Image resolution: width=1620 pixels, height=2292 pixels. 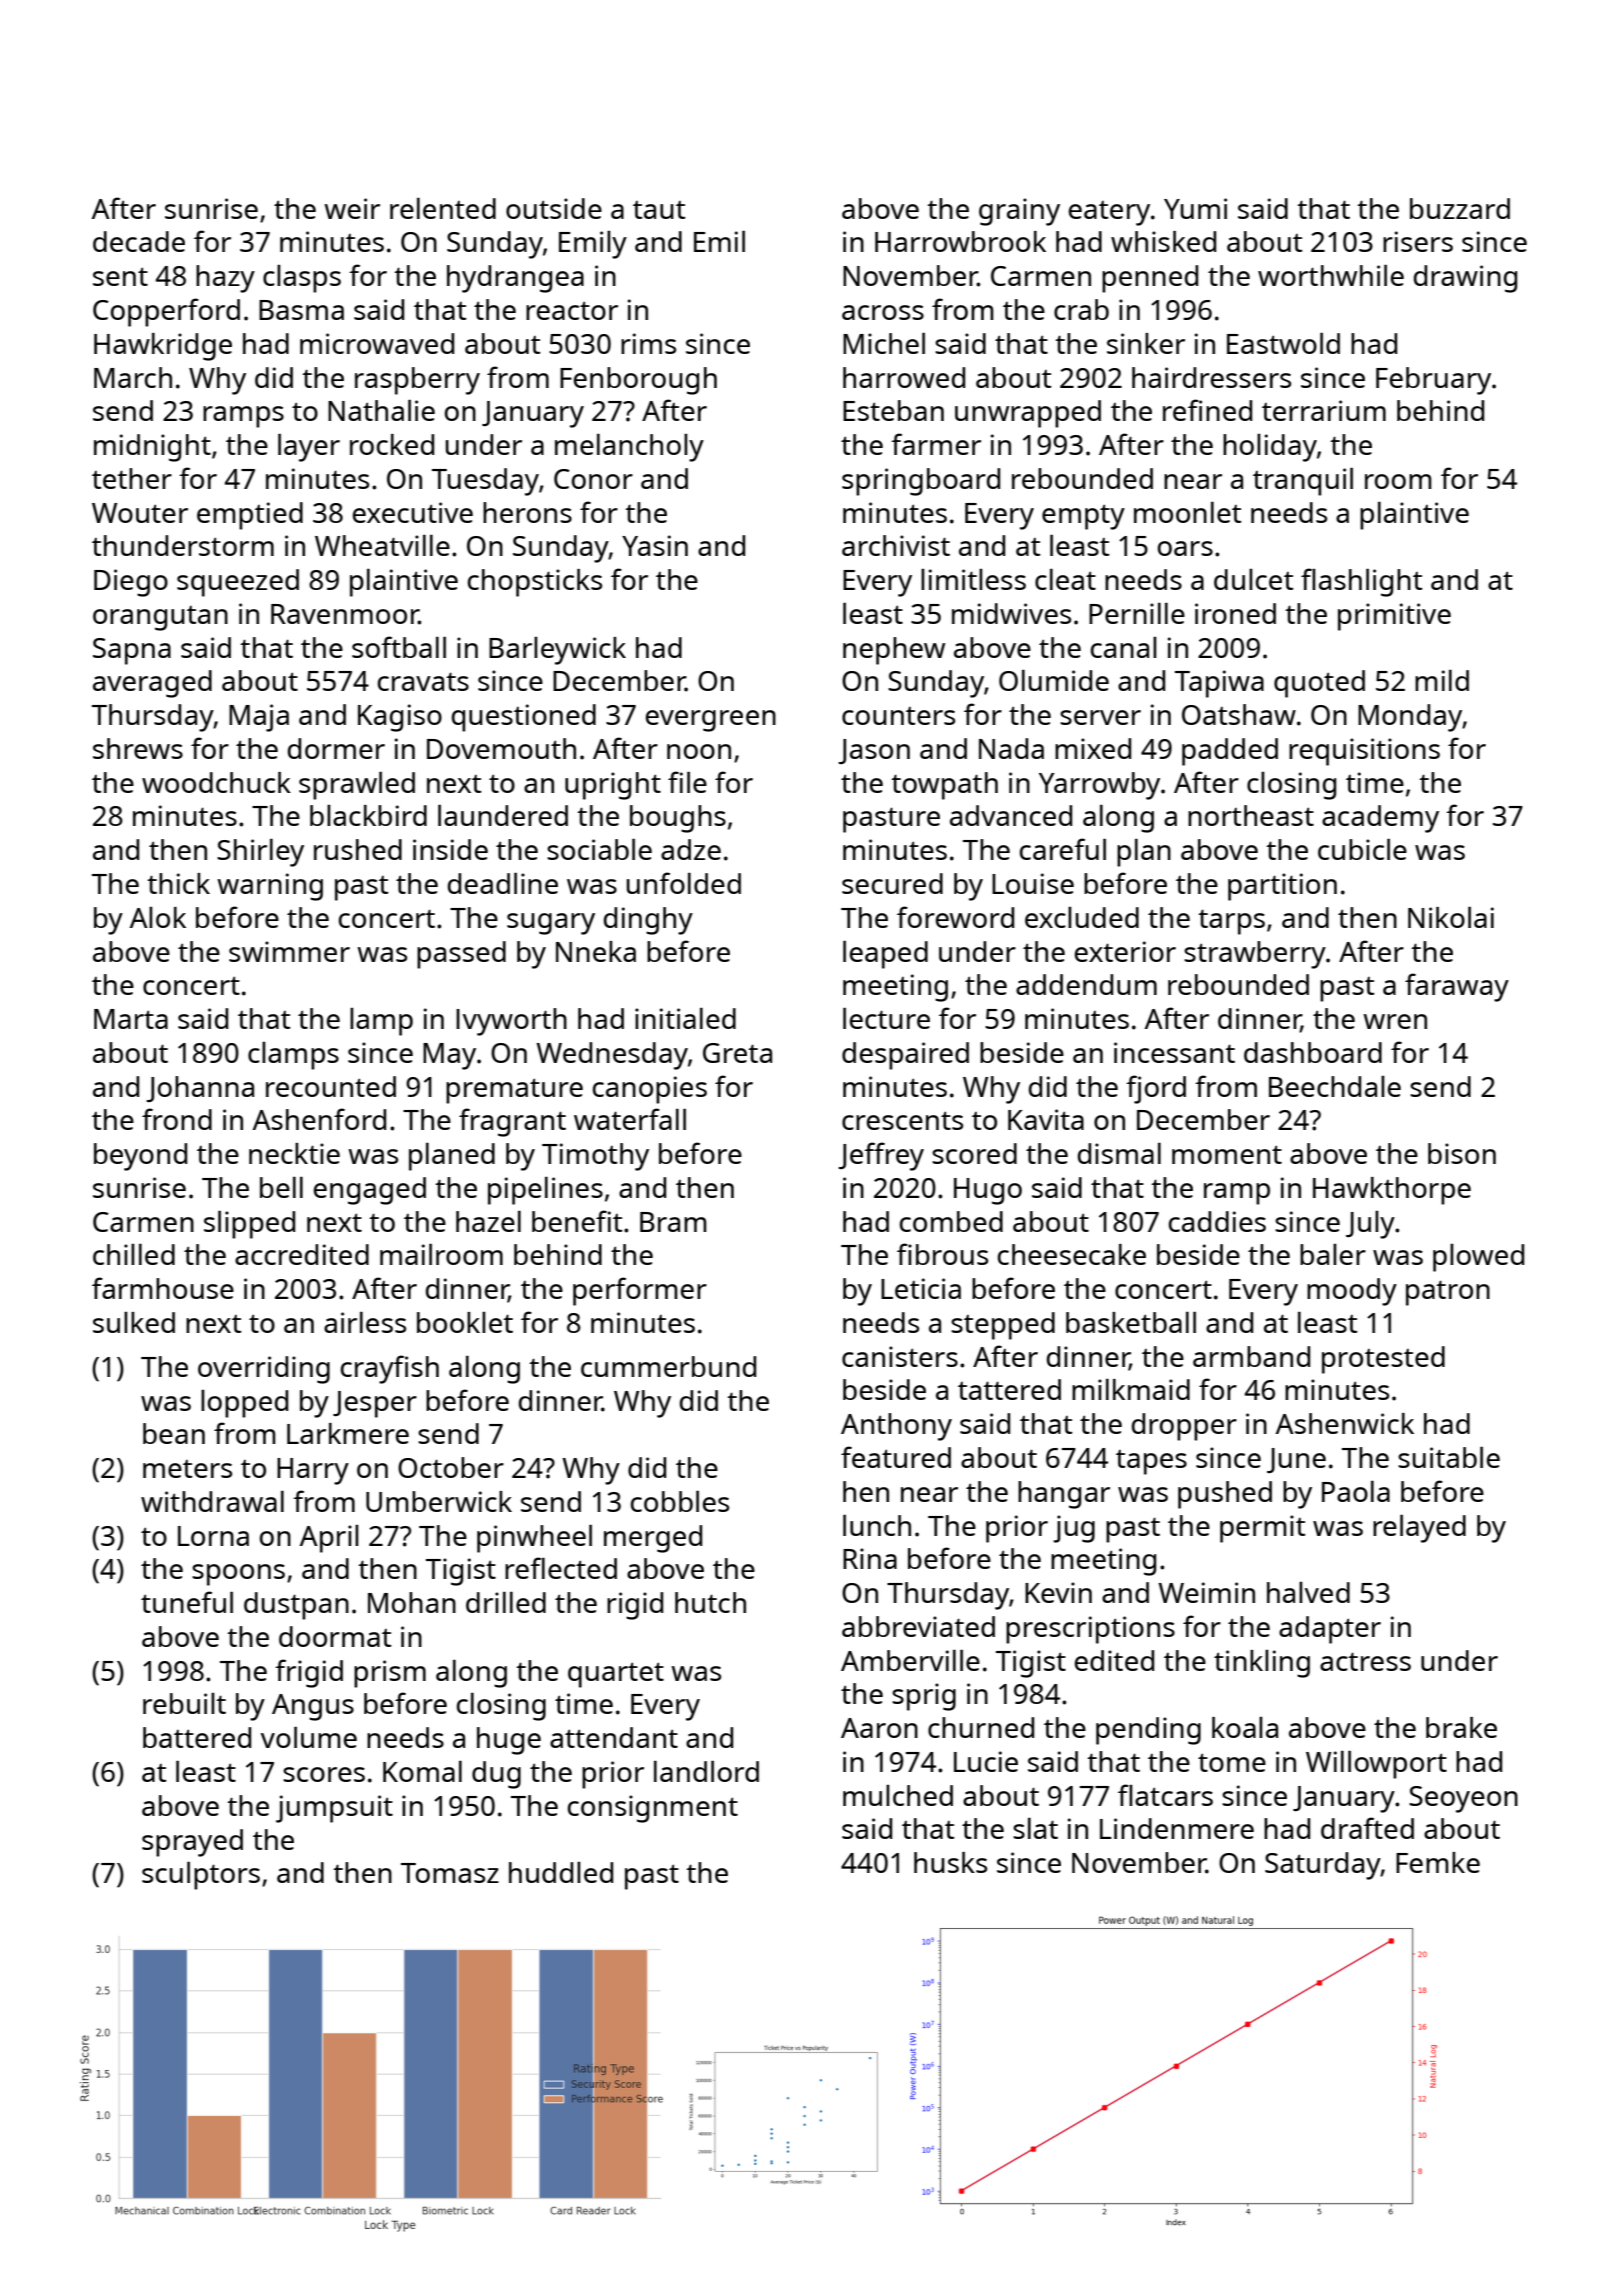 I want to click on Seoyeon, so click(x=1463, y=1799).
